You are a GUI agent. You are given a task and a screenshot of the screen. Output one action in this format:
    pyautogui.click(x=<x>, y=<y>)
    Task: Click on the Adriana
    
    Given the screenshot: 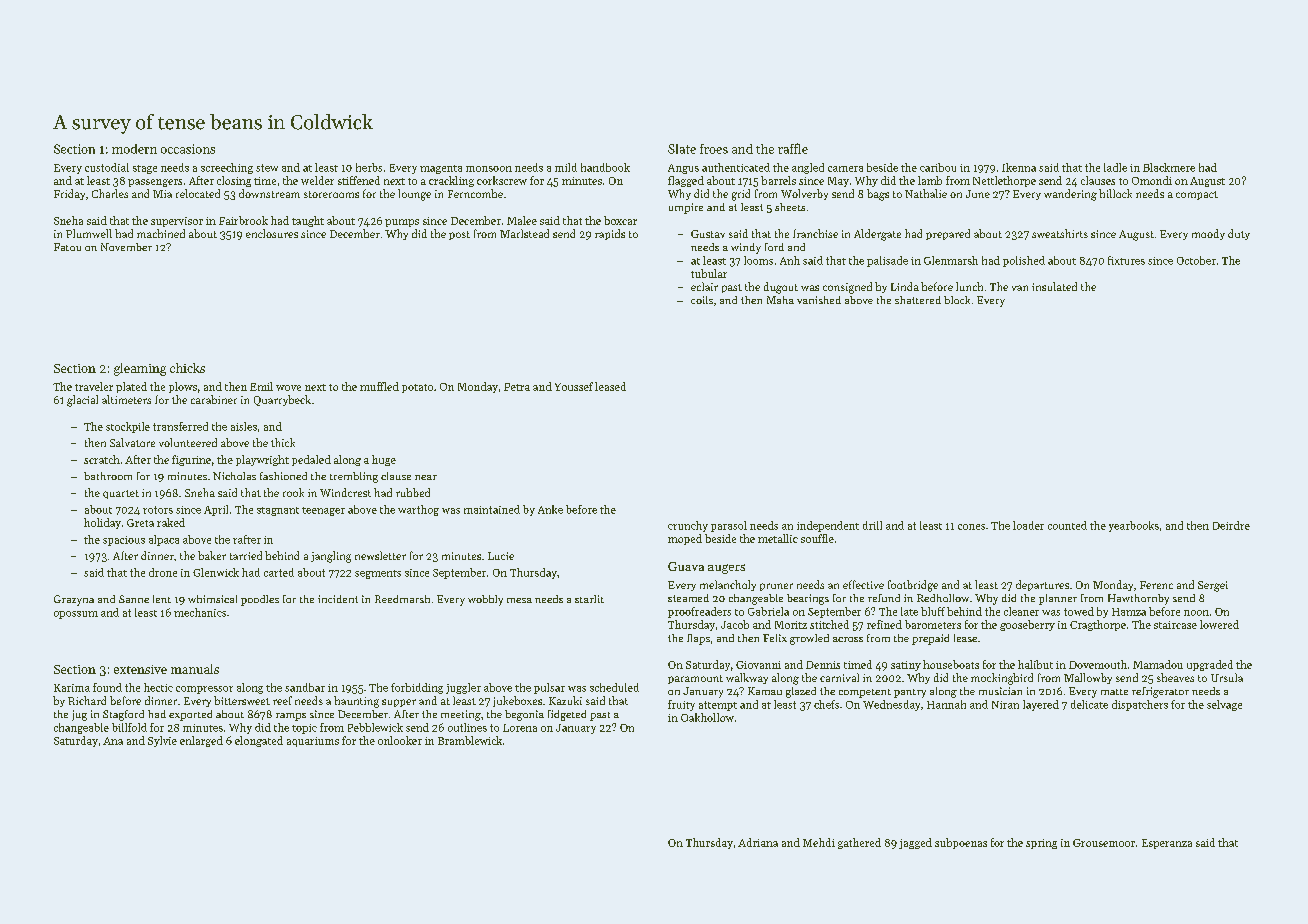 What is the action you would take?
    pyautogui.click(x=758, y=842)
